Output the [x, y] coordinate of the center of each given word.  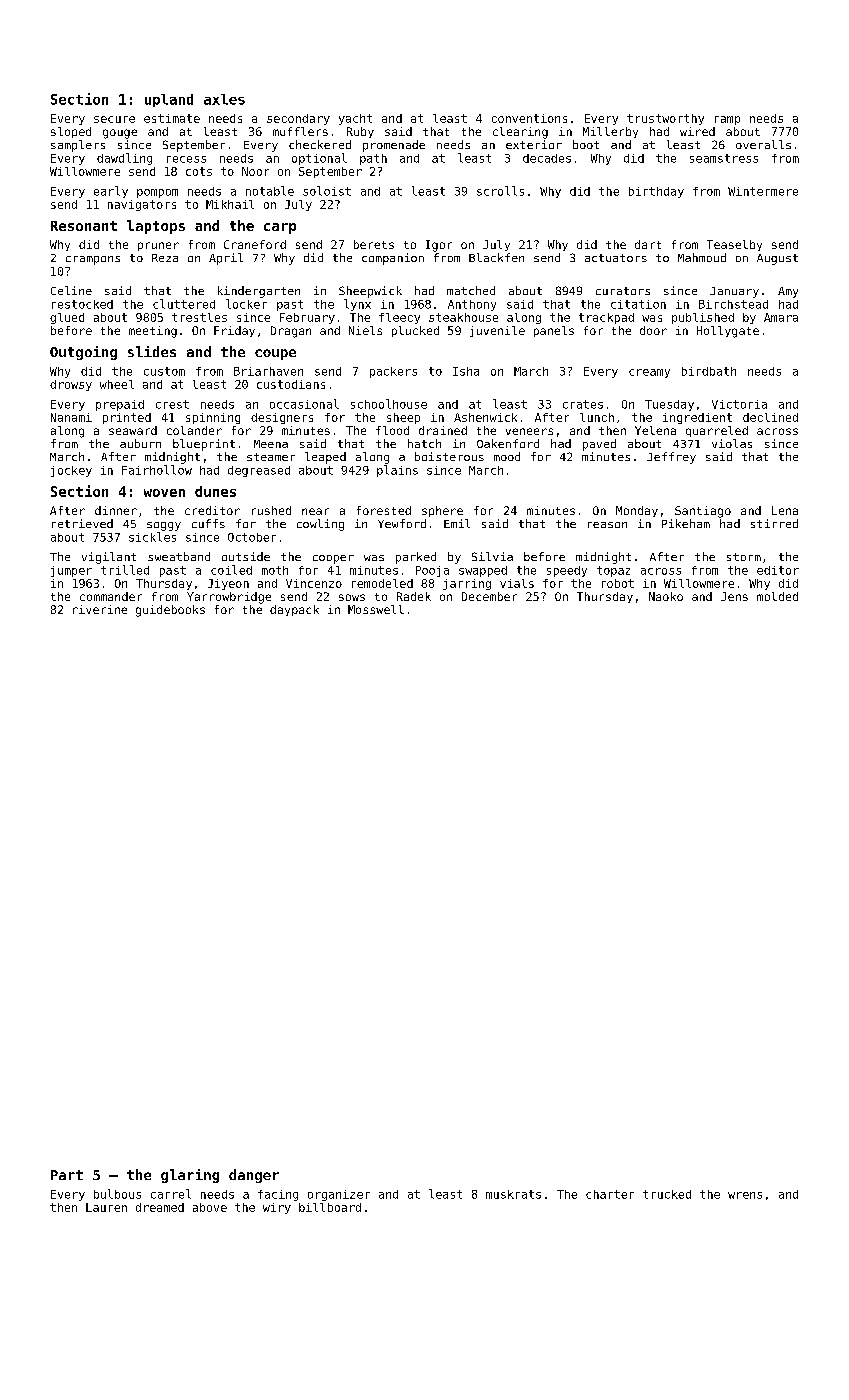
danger [254, 1176]
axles [224, 99]
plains [397, 471]
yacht [355, 119]
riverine [100, 609]
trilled [125, 570]
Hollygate [728, 332]
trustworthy [665, 119]
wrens [745, 1195]
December [489, 596]
